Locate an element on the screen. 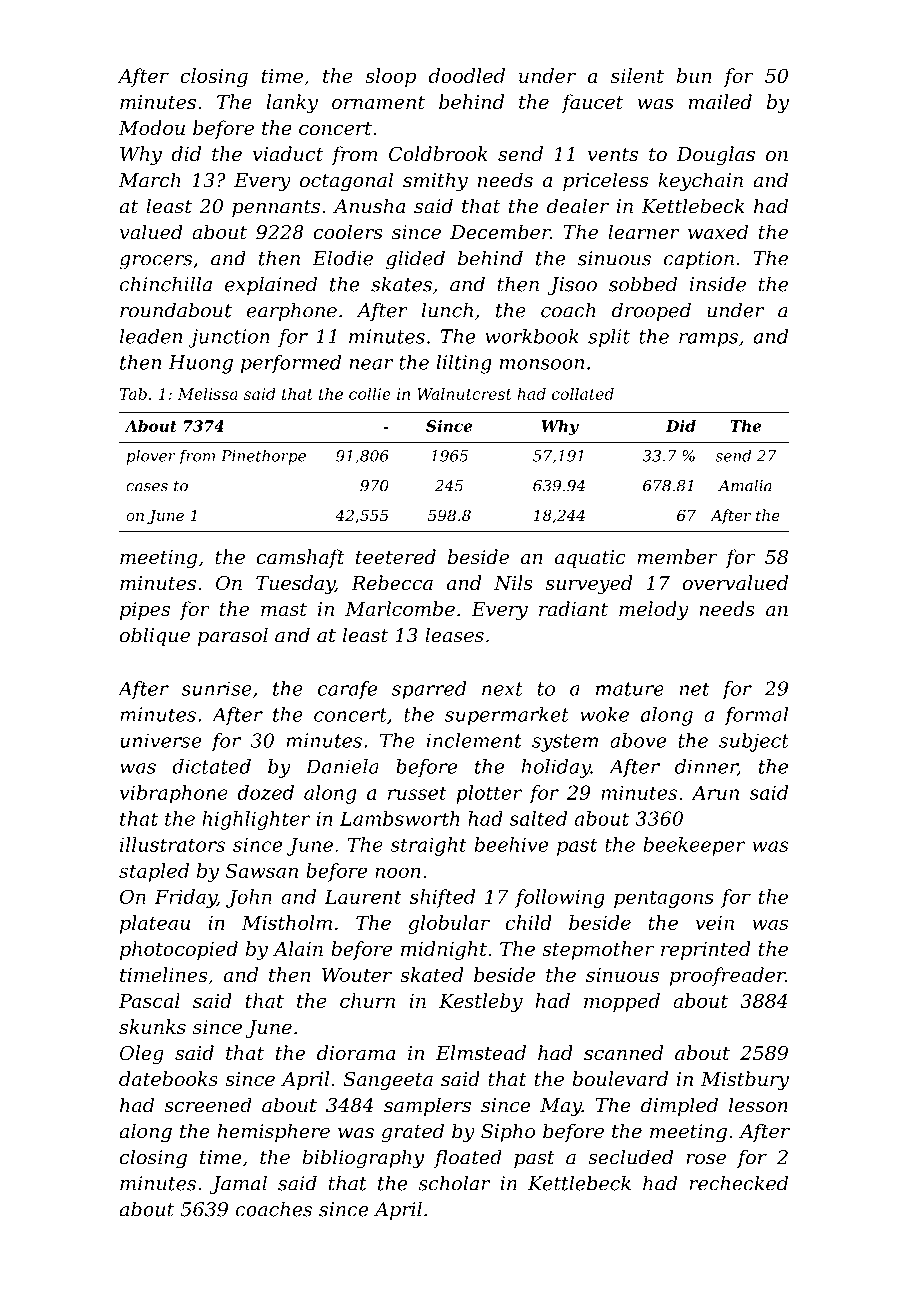  December is located at coordinates (500, 232).
